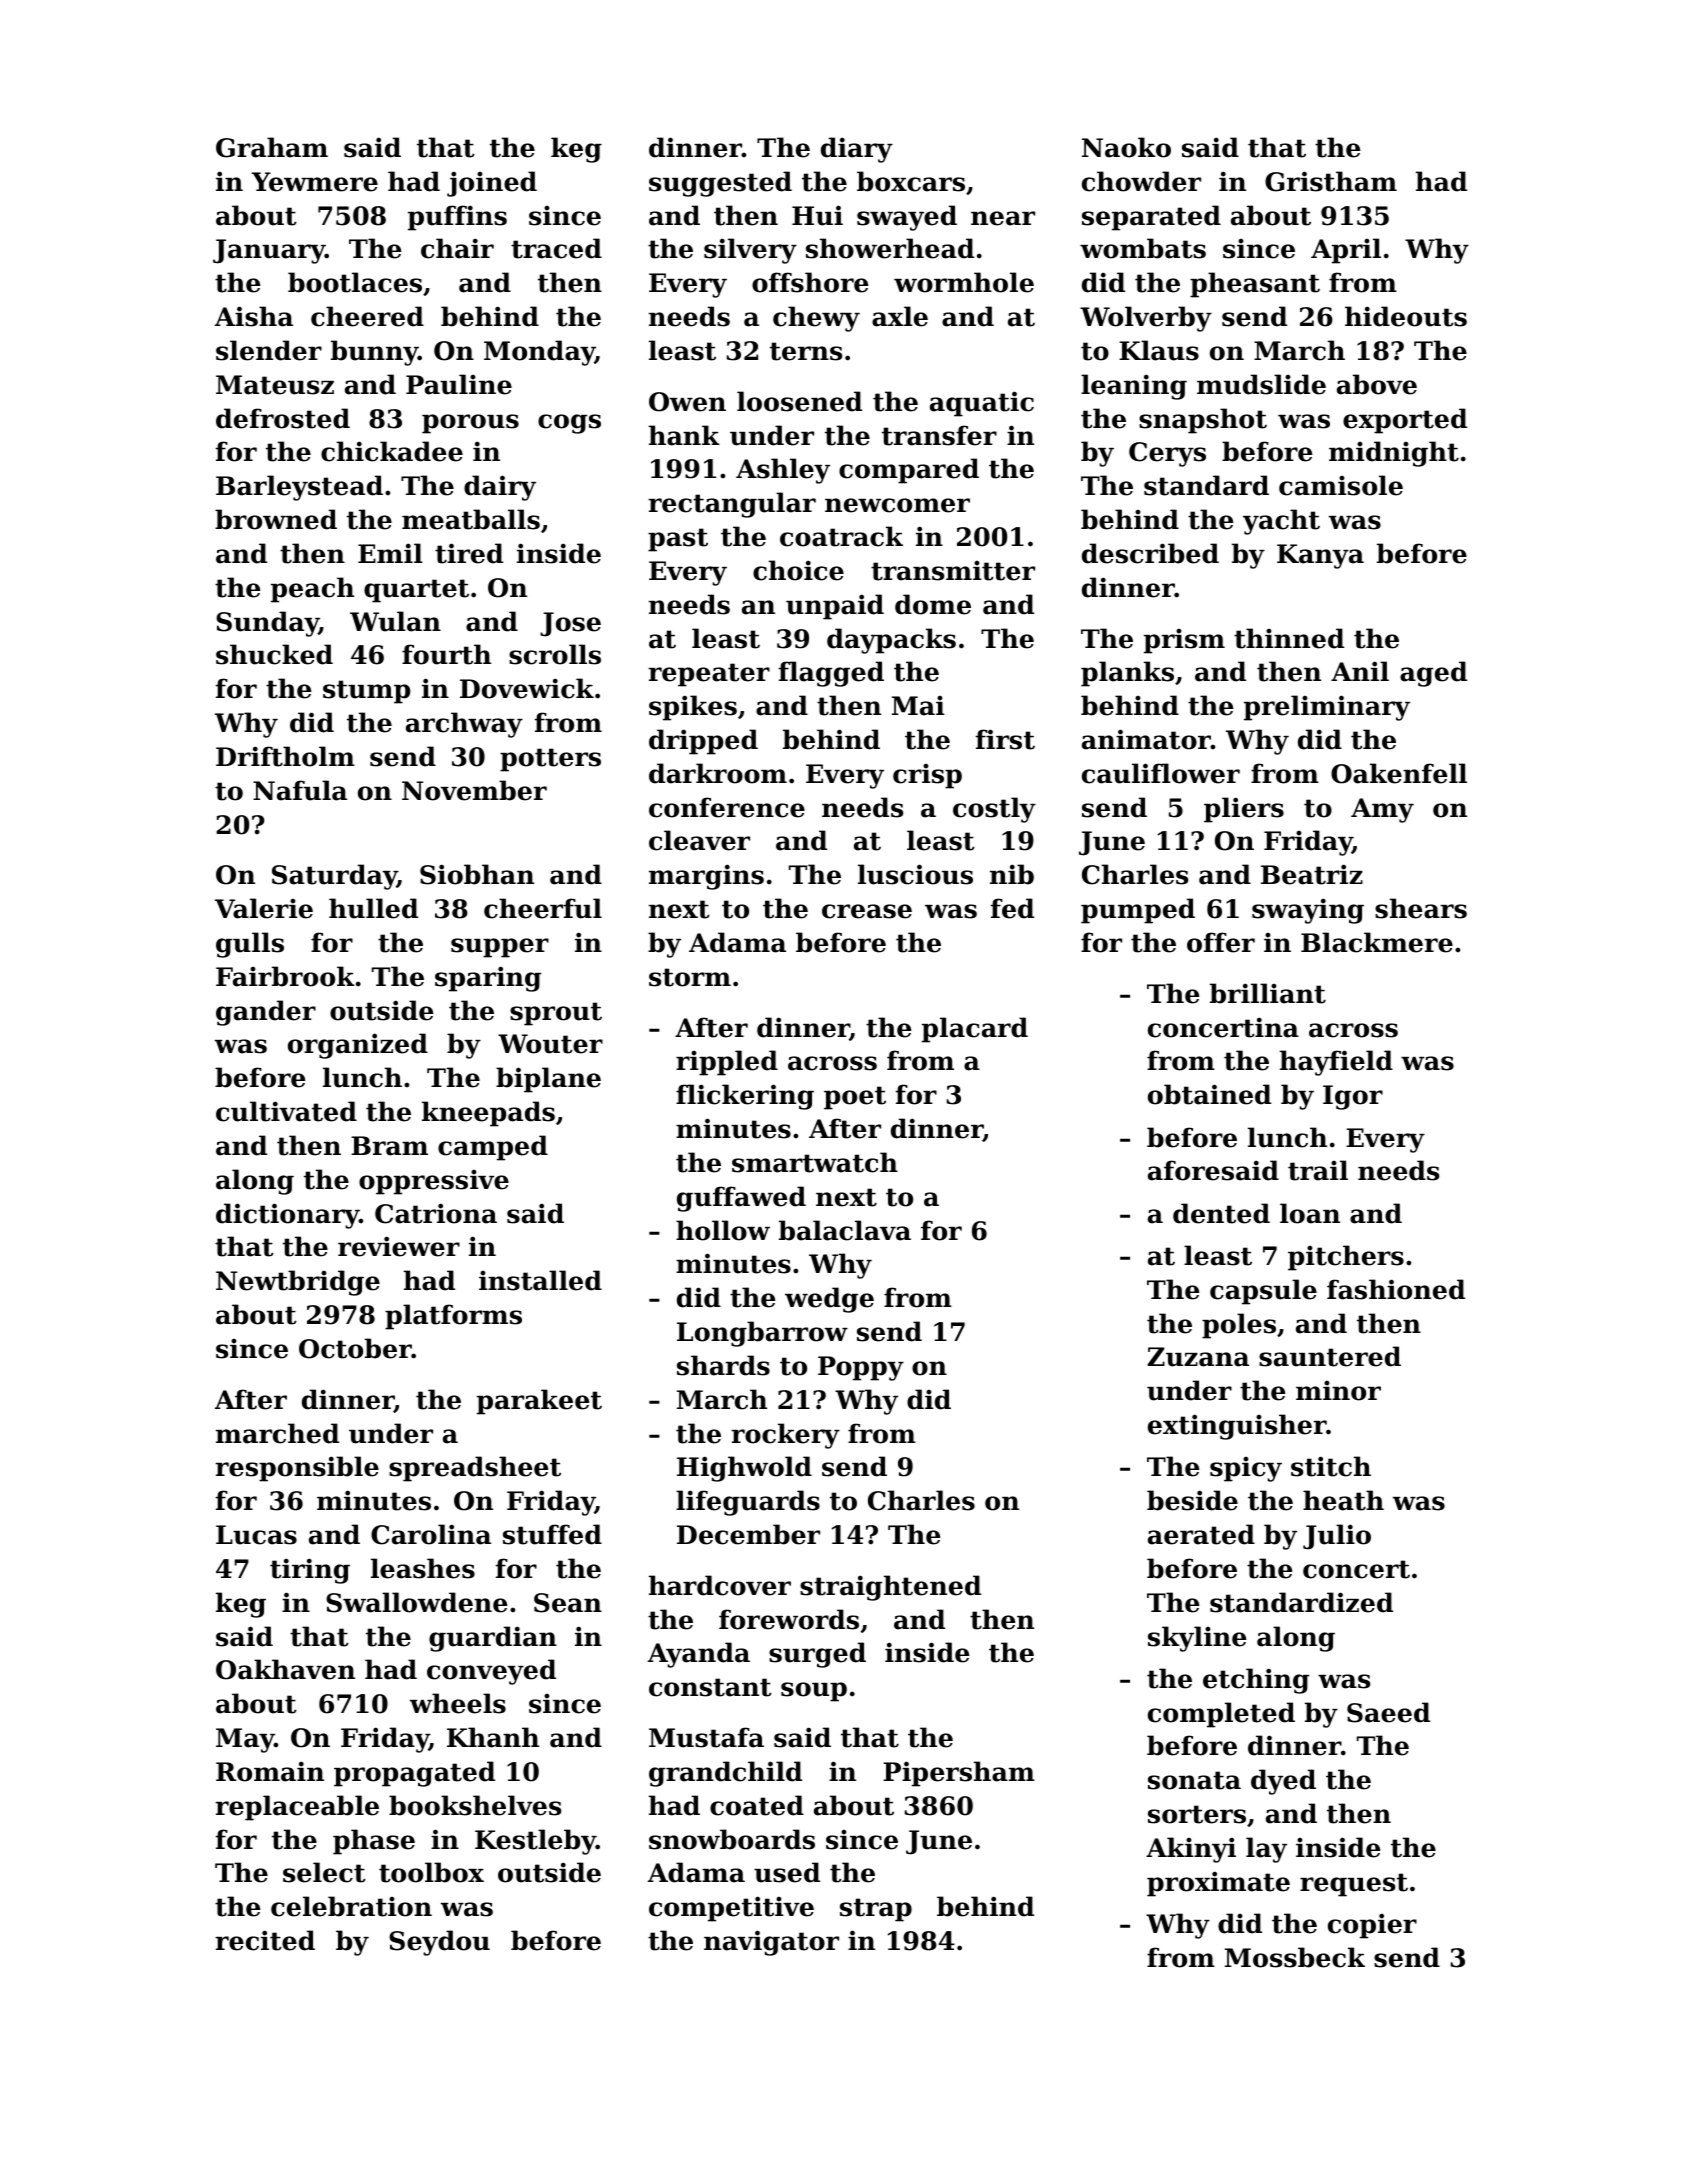 The image size is (1683, 2178). Describe the element at coordinates (1126, 147) in the screenshot. I see `Naoko` at that location.
